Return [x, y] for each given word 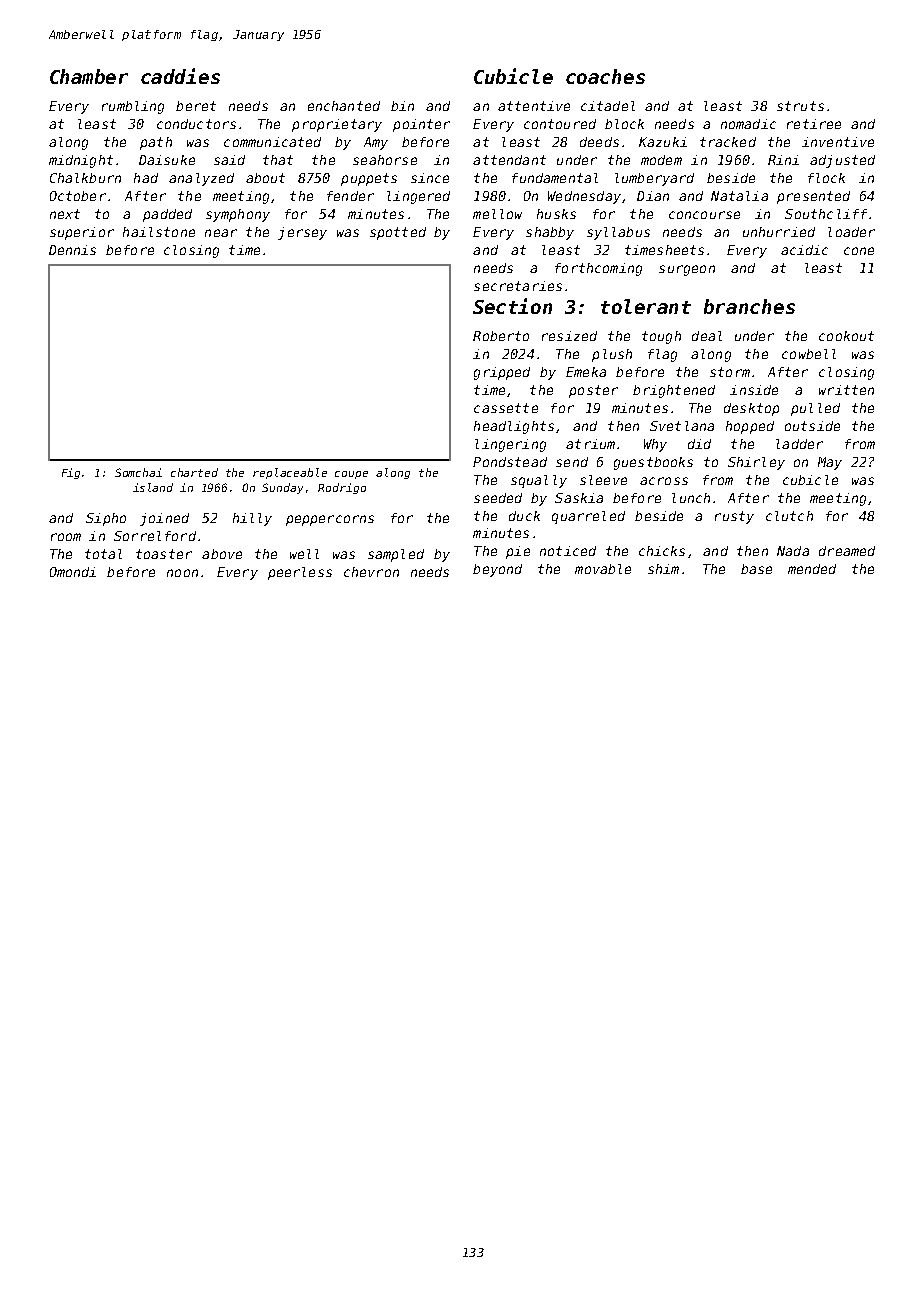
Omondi [73, 572]
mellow [497, 214]
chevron [371, 572]
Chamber [89, 76]
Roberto [501, 336]
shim [663, 569]
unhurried [779, 232]
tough [661, 337]
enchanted [344, 106]
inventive [838, 142]
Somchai [138, 472]
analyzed [201, 179]
